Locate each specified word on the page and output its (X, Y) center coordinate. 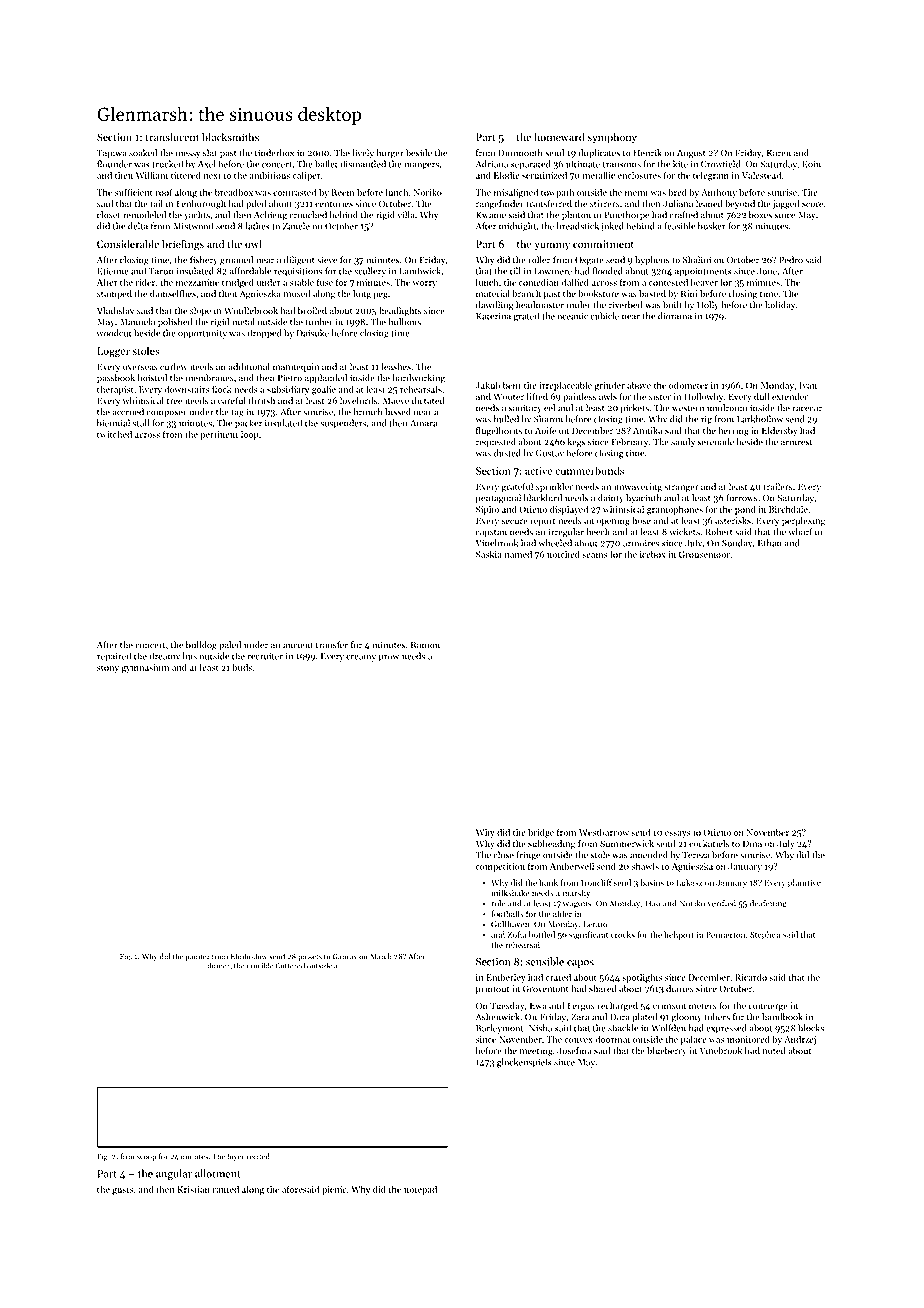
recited (258, 1156)
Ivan (808, 385)
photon (576, 216)
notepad (420, 1190)
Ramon (425, 645)
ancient (298, 645)
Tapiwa (112, 153)
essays (678, 834)
